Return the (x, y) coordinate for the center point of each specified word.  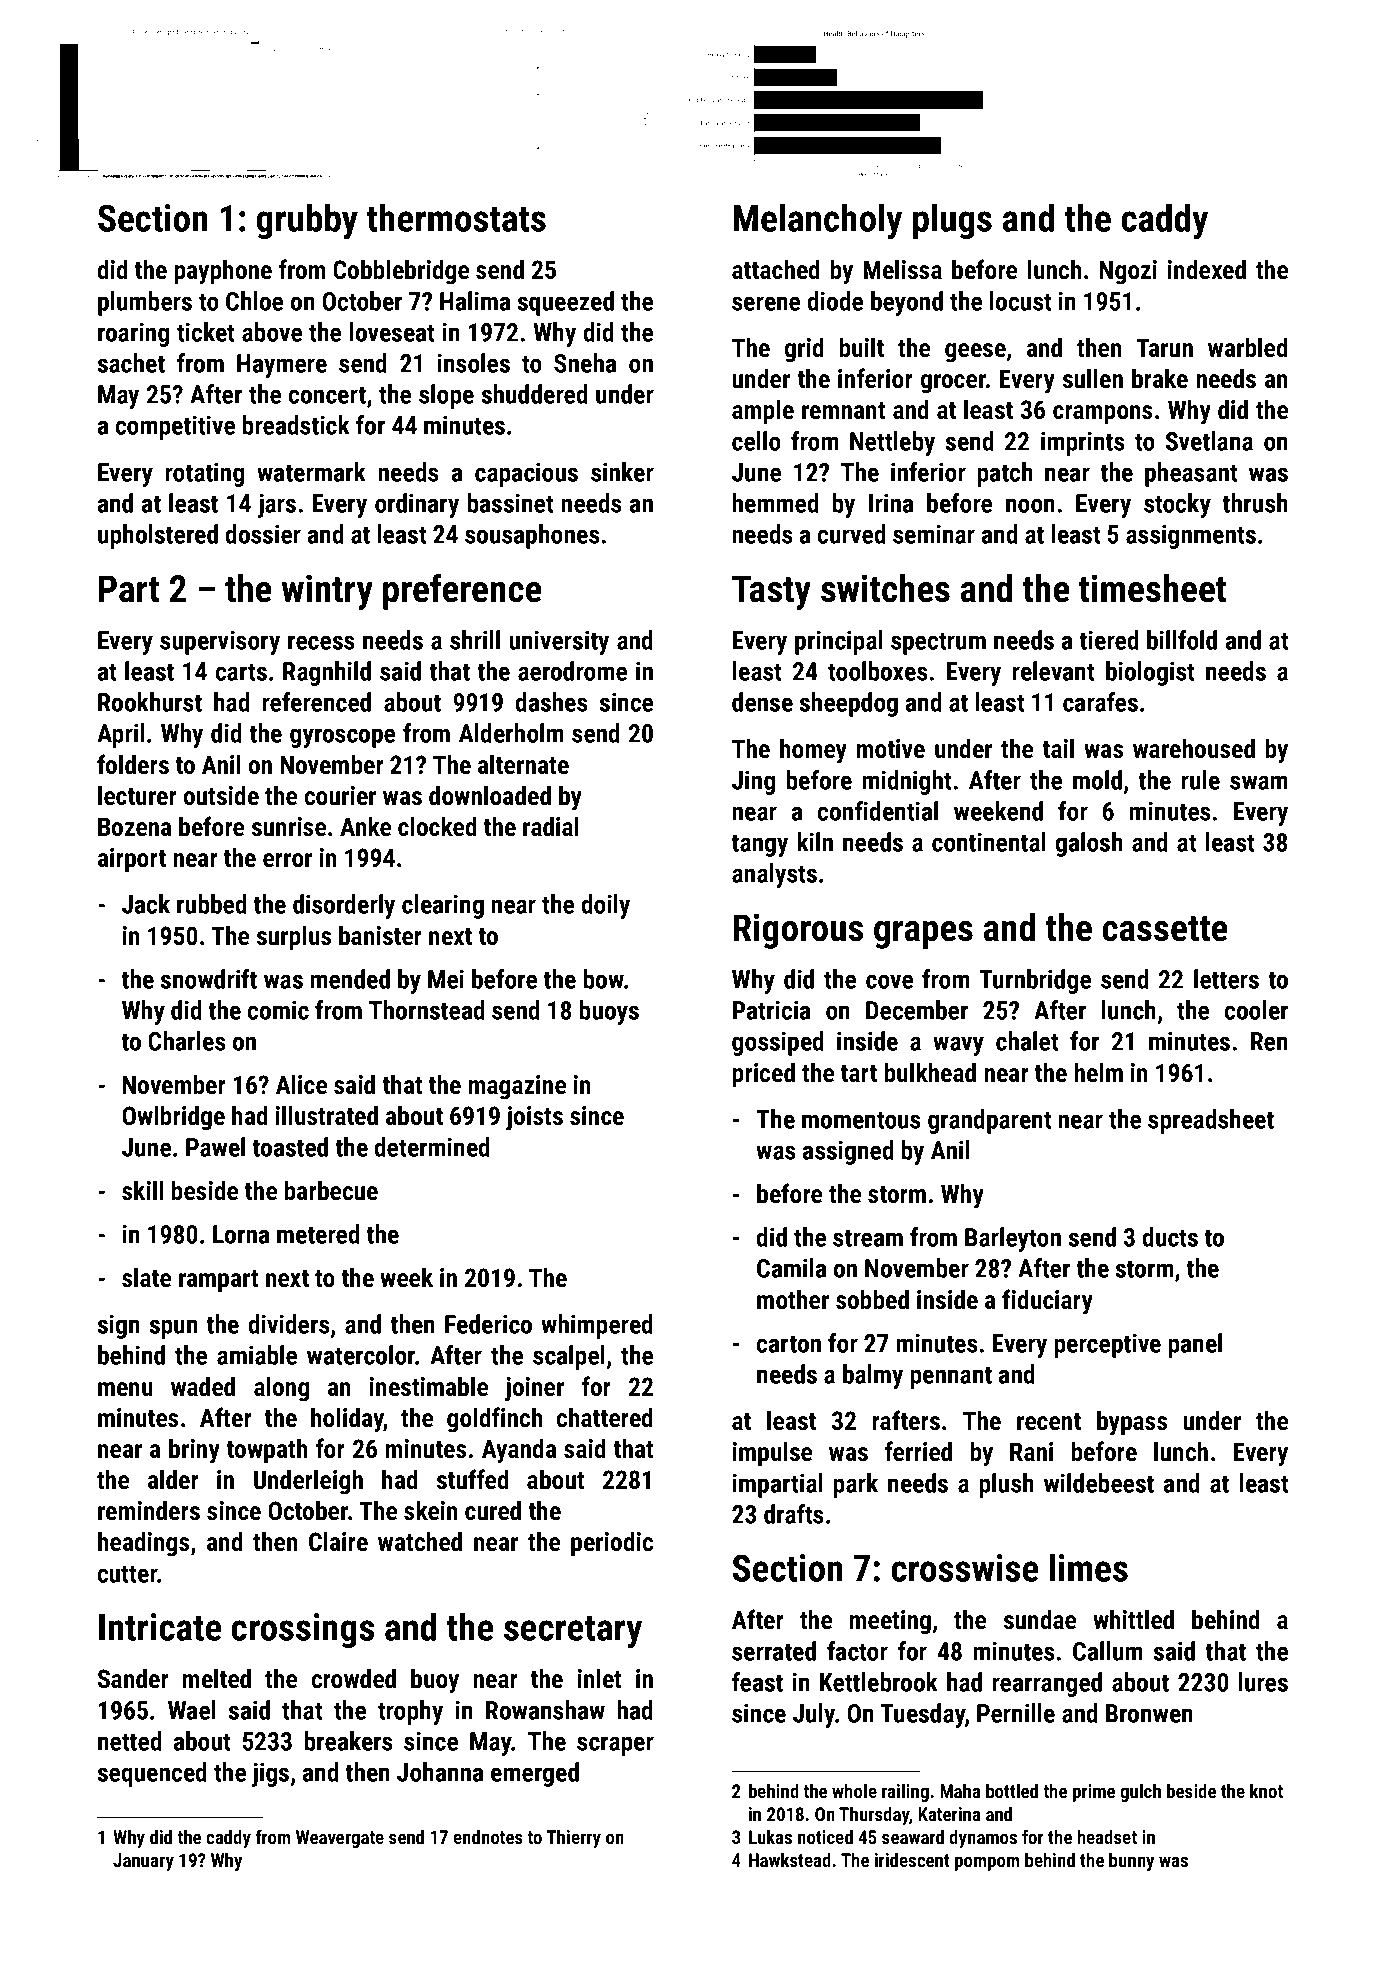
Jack (146, 904)
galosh (1089, 844)
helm (1098, 1072)
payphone (223, 272)
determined (432, 1147)
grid (804, 350)
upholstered (158, 536)
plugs (952, 221)
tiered (1109, 640)
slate (146, 1277)
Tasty (771, 592)
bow (604, 979)
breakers (348, 1741)
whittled (1133, 1619)
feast (757, 1682)
